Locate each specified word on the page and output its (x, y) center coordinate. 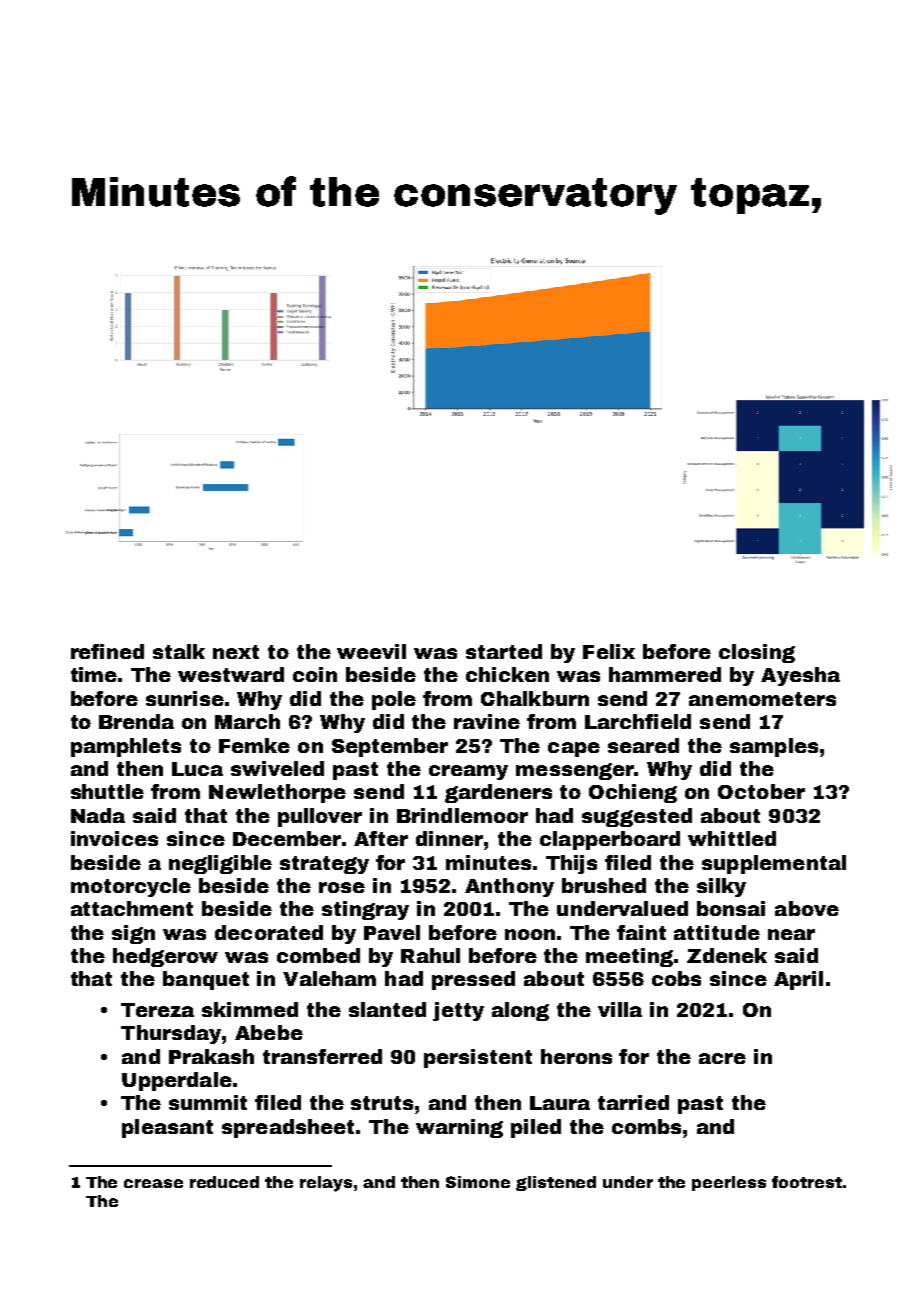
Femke (254, 745)
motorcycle (131, 887)
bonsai (731, 908)
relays (326, 1184)
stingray (365, 910)
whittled (732, 838)
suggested (637, 817)
